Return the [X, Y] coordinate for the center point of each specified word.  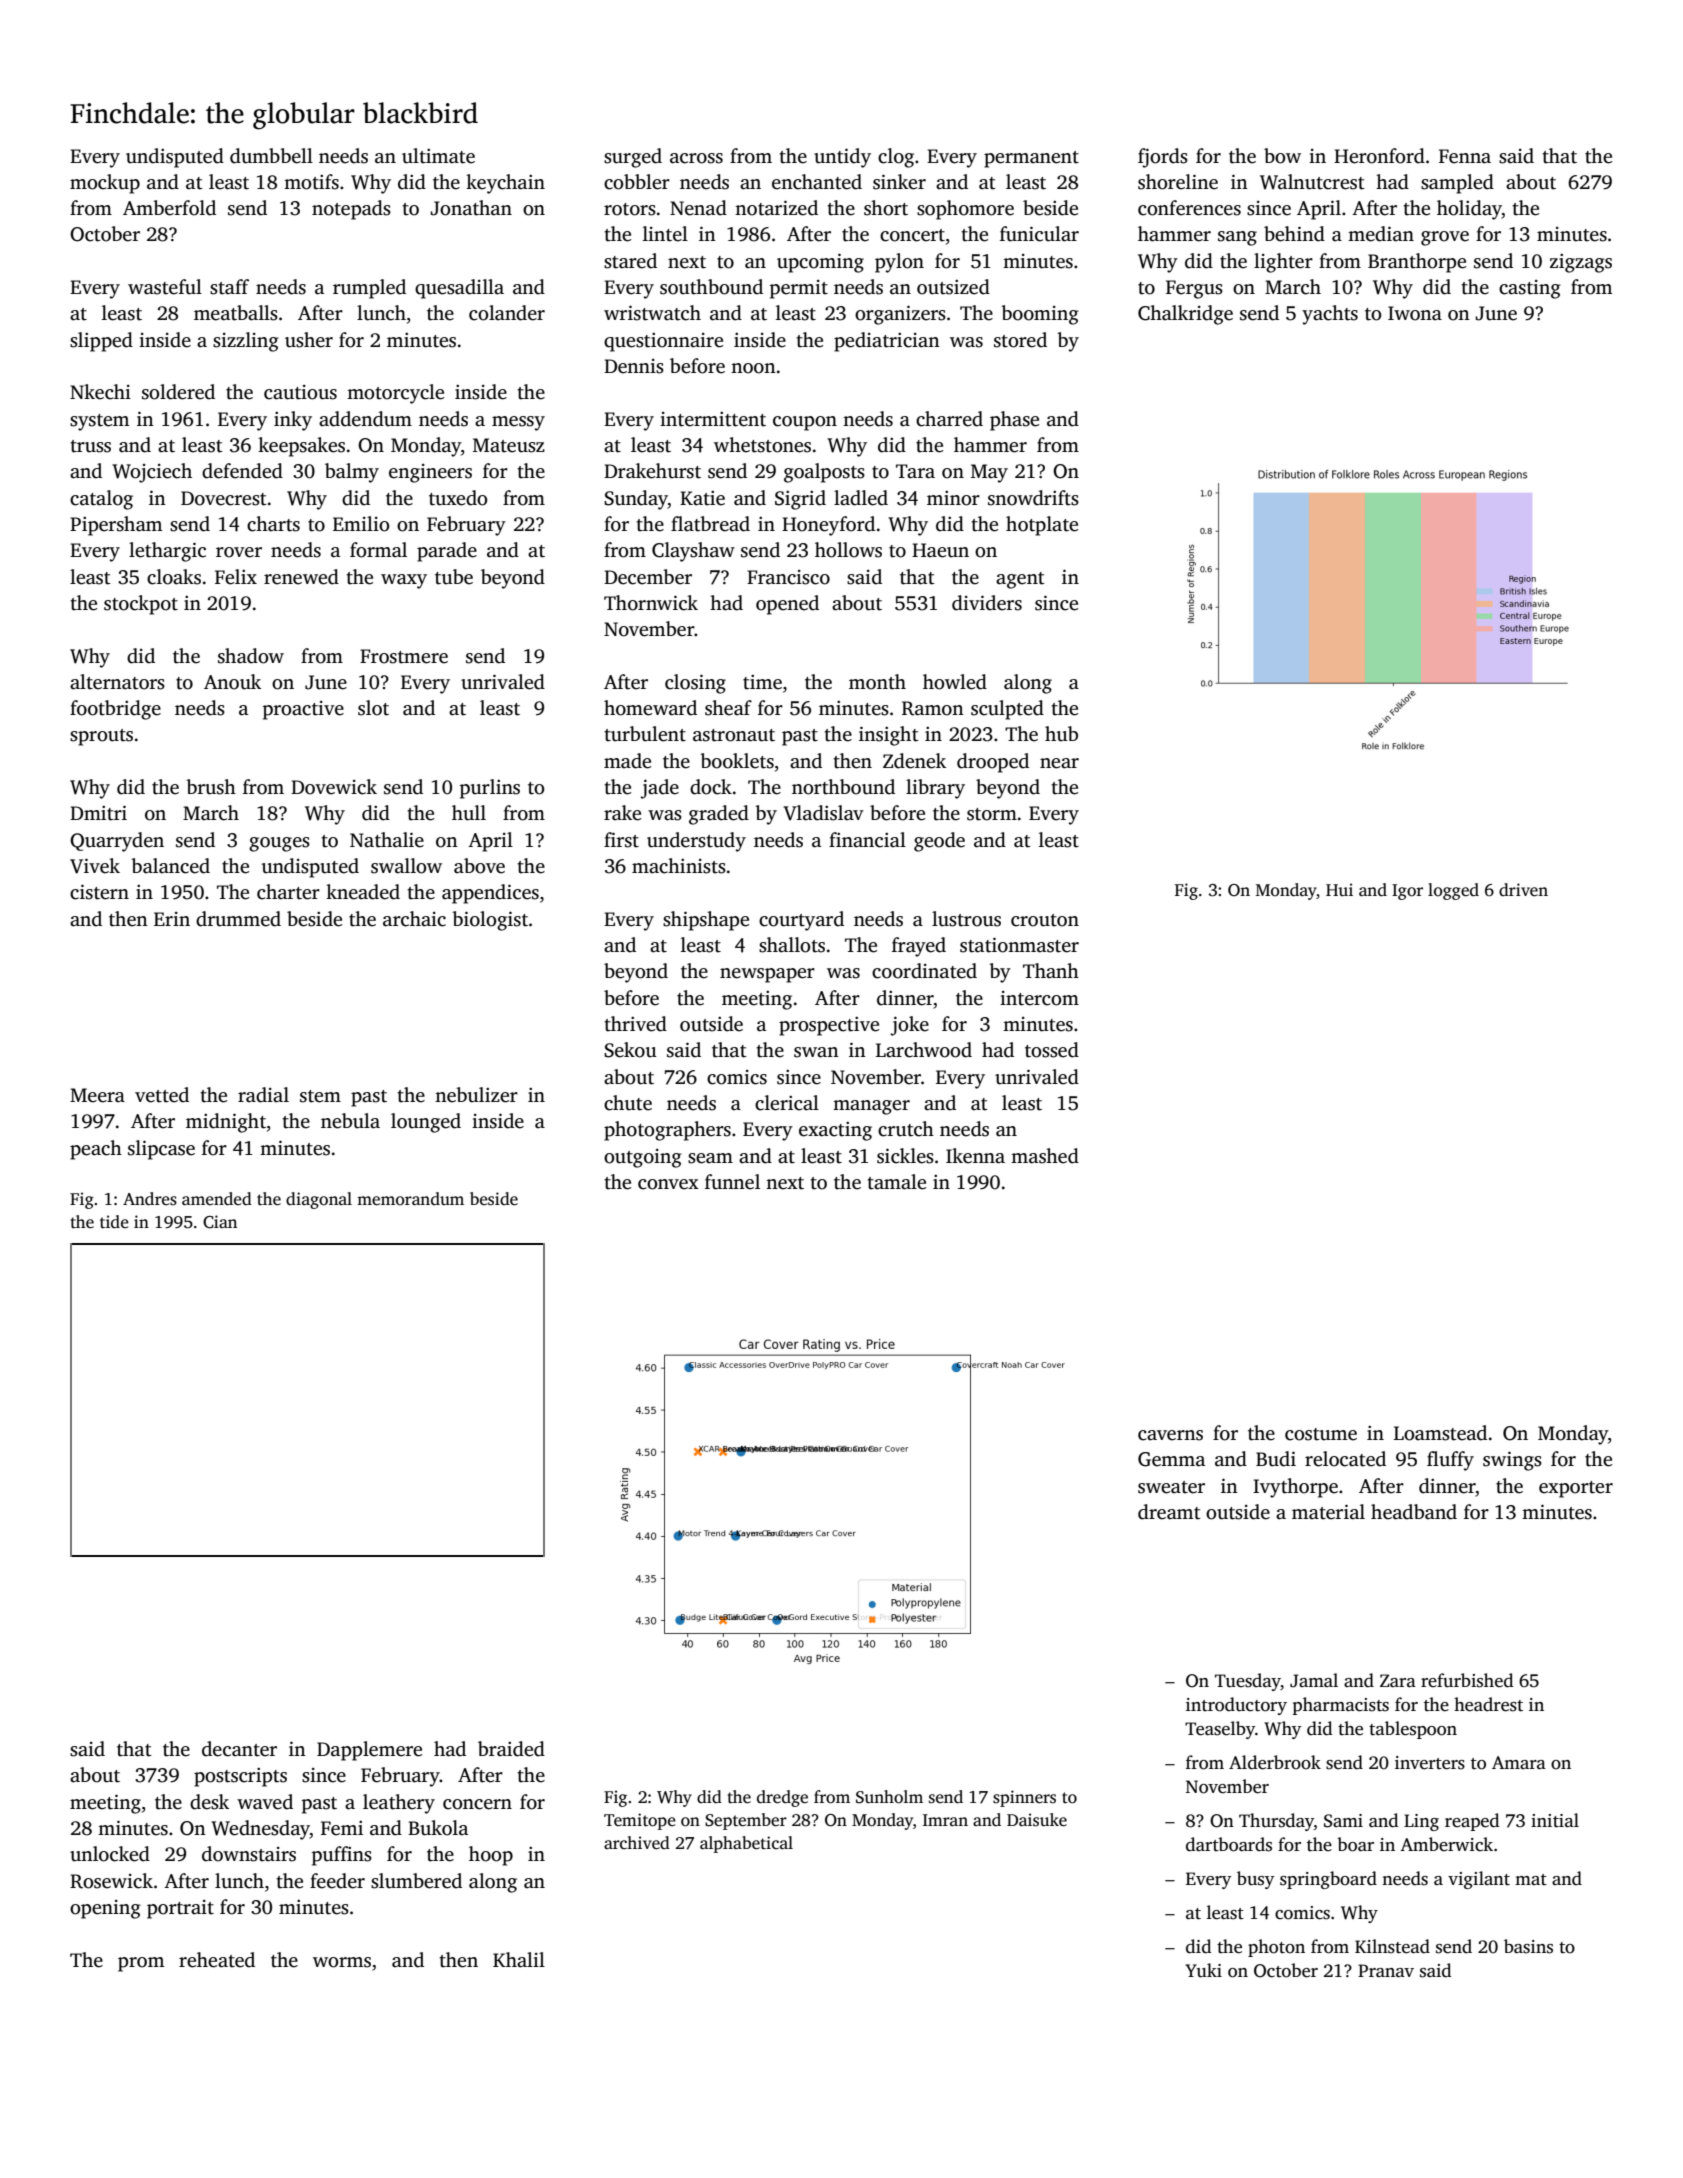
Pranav [1386, 1970]
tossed [1052, 1050]
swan [816, 1052]
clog [896, 158]
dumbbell [271, 156]
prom [141, 1964]
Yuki [1203, 1970]
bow [1282, 156]
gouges [279, 844]
